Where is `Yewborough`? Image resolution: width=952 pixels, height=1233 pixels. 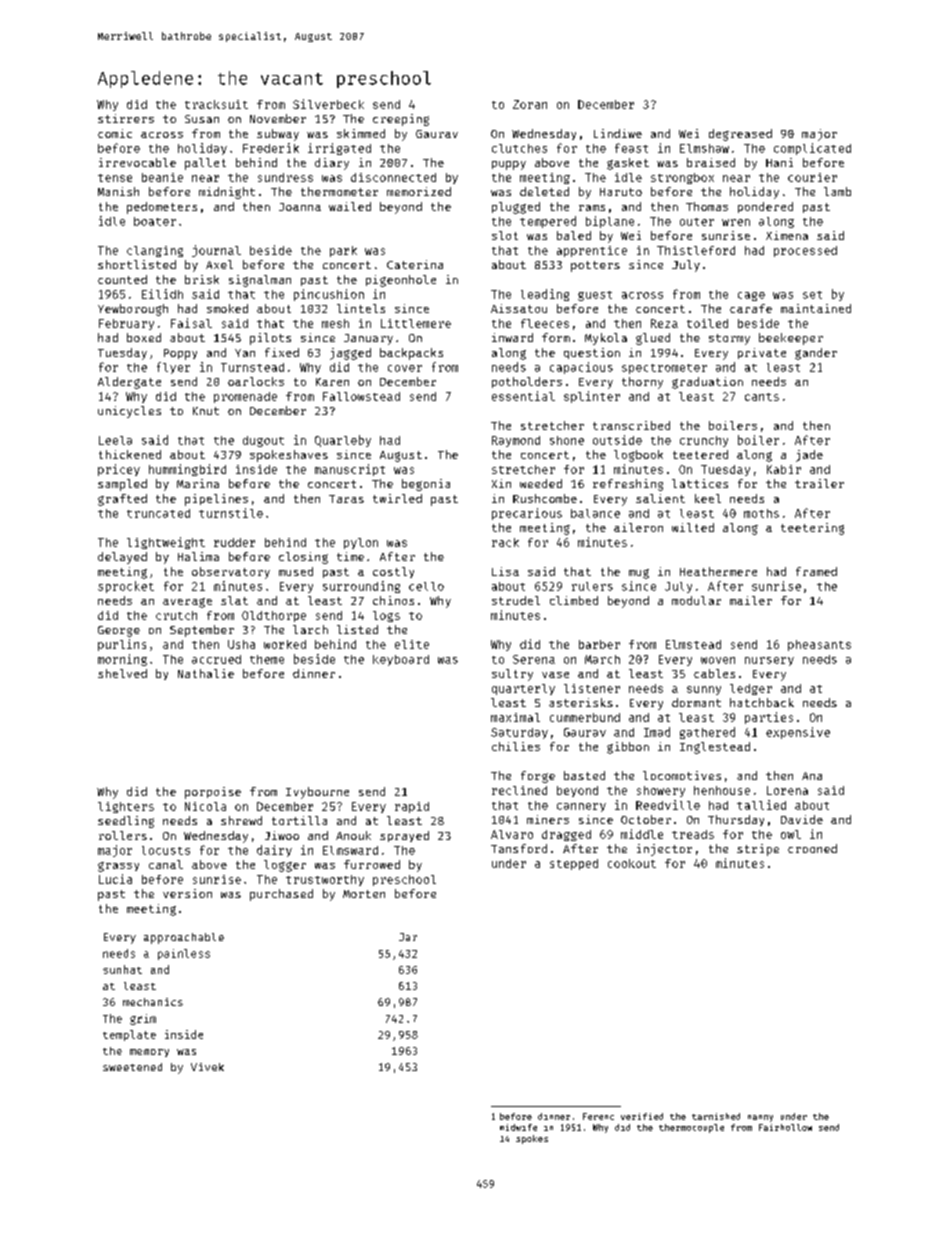 Yewborough is located at coordinates (133, 310).
